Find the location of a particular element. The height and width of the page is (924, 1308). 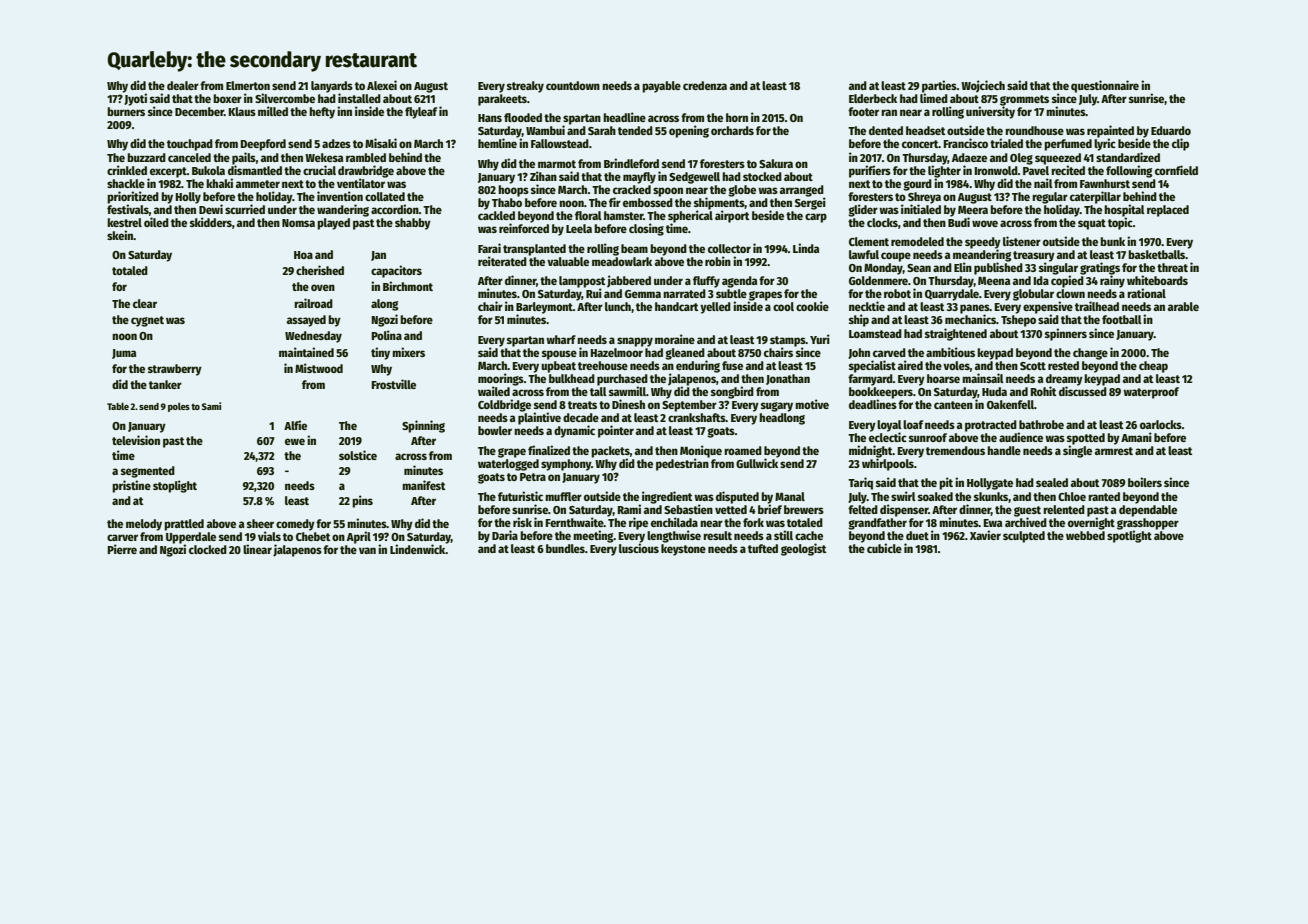

caterpillar is located at coordinates (1095, 197).
